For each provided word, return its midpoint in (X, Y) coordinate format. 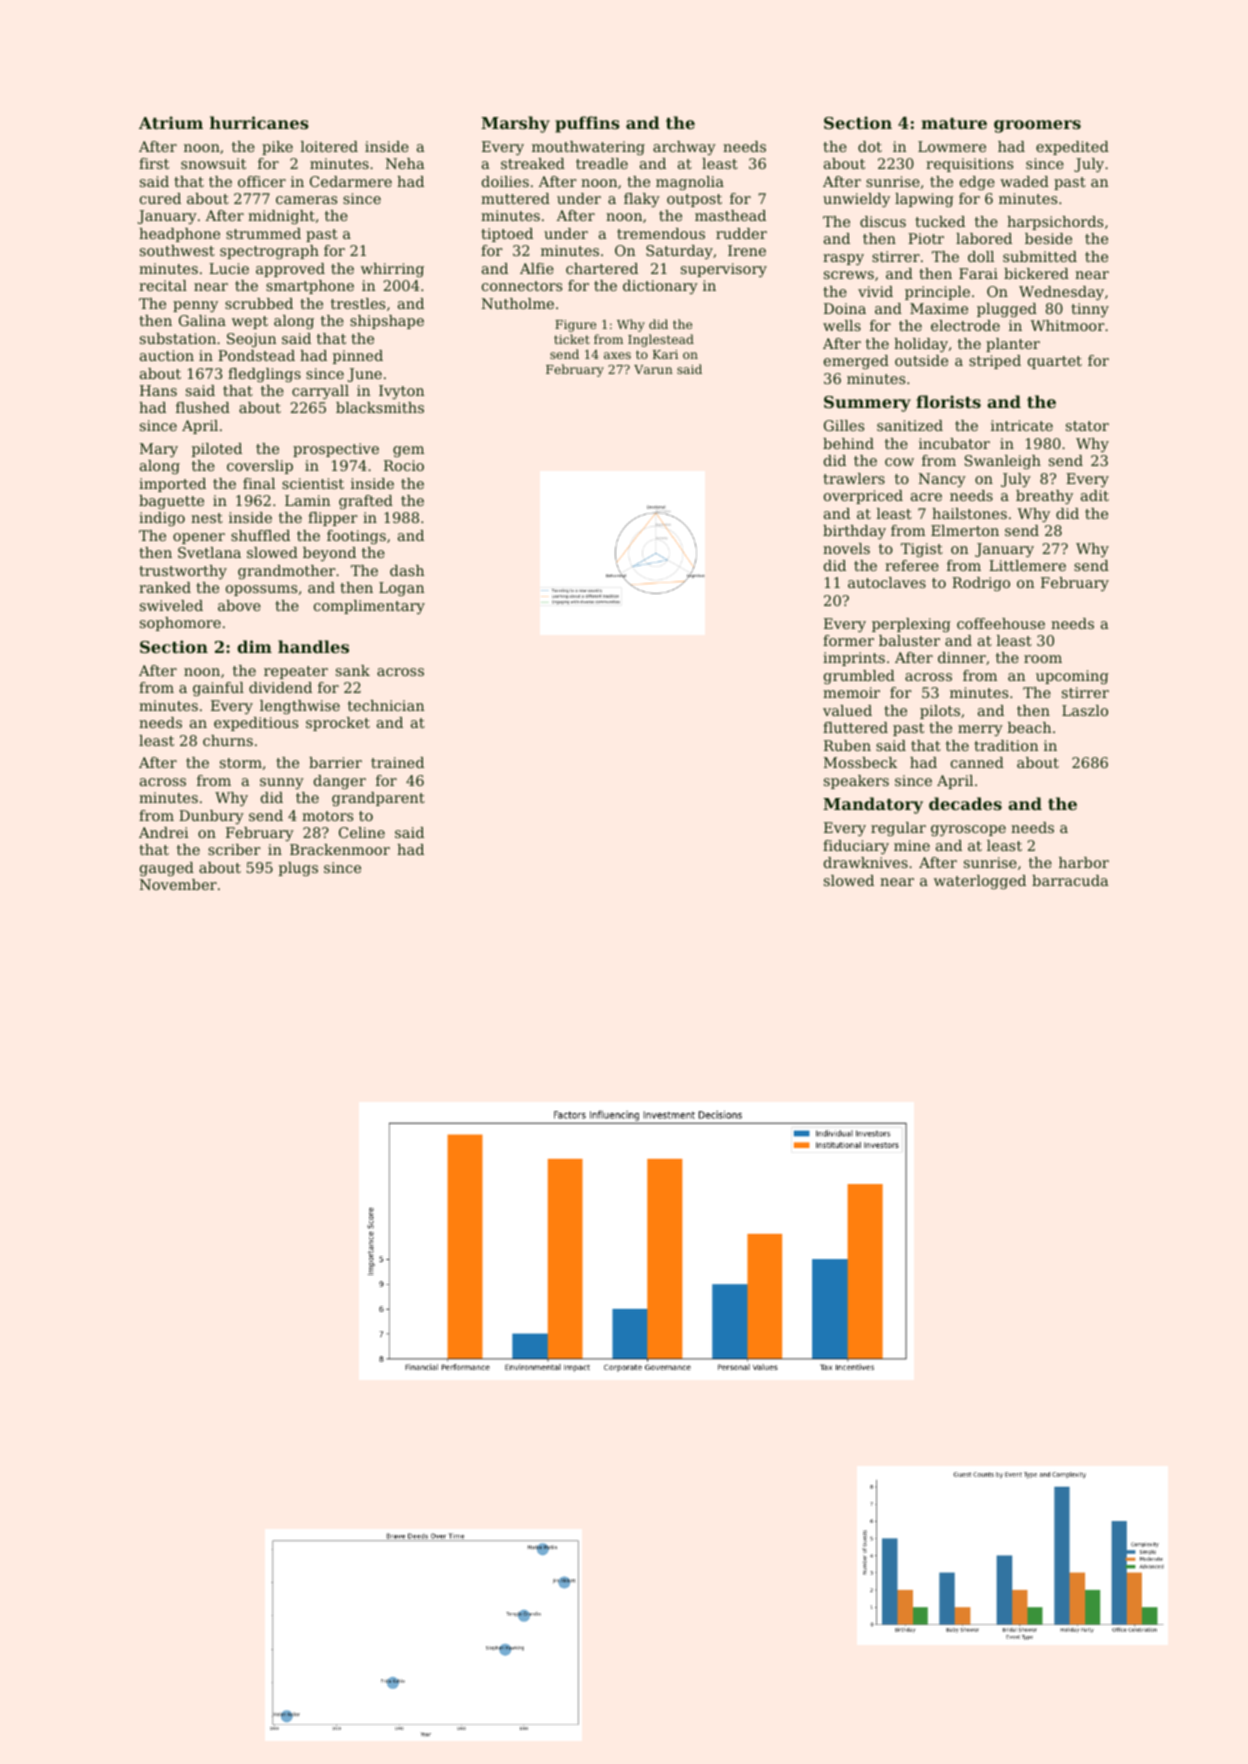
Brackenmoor (340, 849)
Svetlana (209, 552)
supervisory (724, 270)
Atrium (171, 122)
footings (356, 537)
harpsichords (1055, 223)
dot (870, 146)
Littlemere (1027, 565)
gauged (167, 869)
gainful (218, 689)
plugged (1007, 310)
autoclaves (887, 582)
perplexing (911, 625)
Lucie (229, 268)
